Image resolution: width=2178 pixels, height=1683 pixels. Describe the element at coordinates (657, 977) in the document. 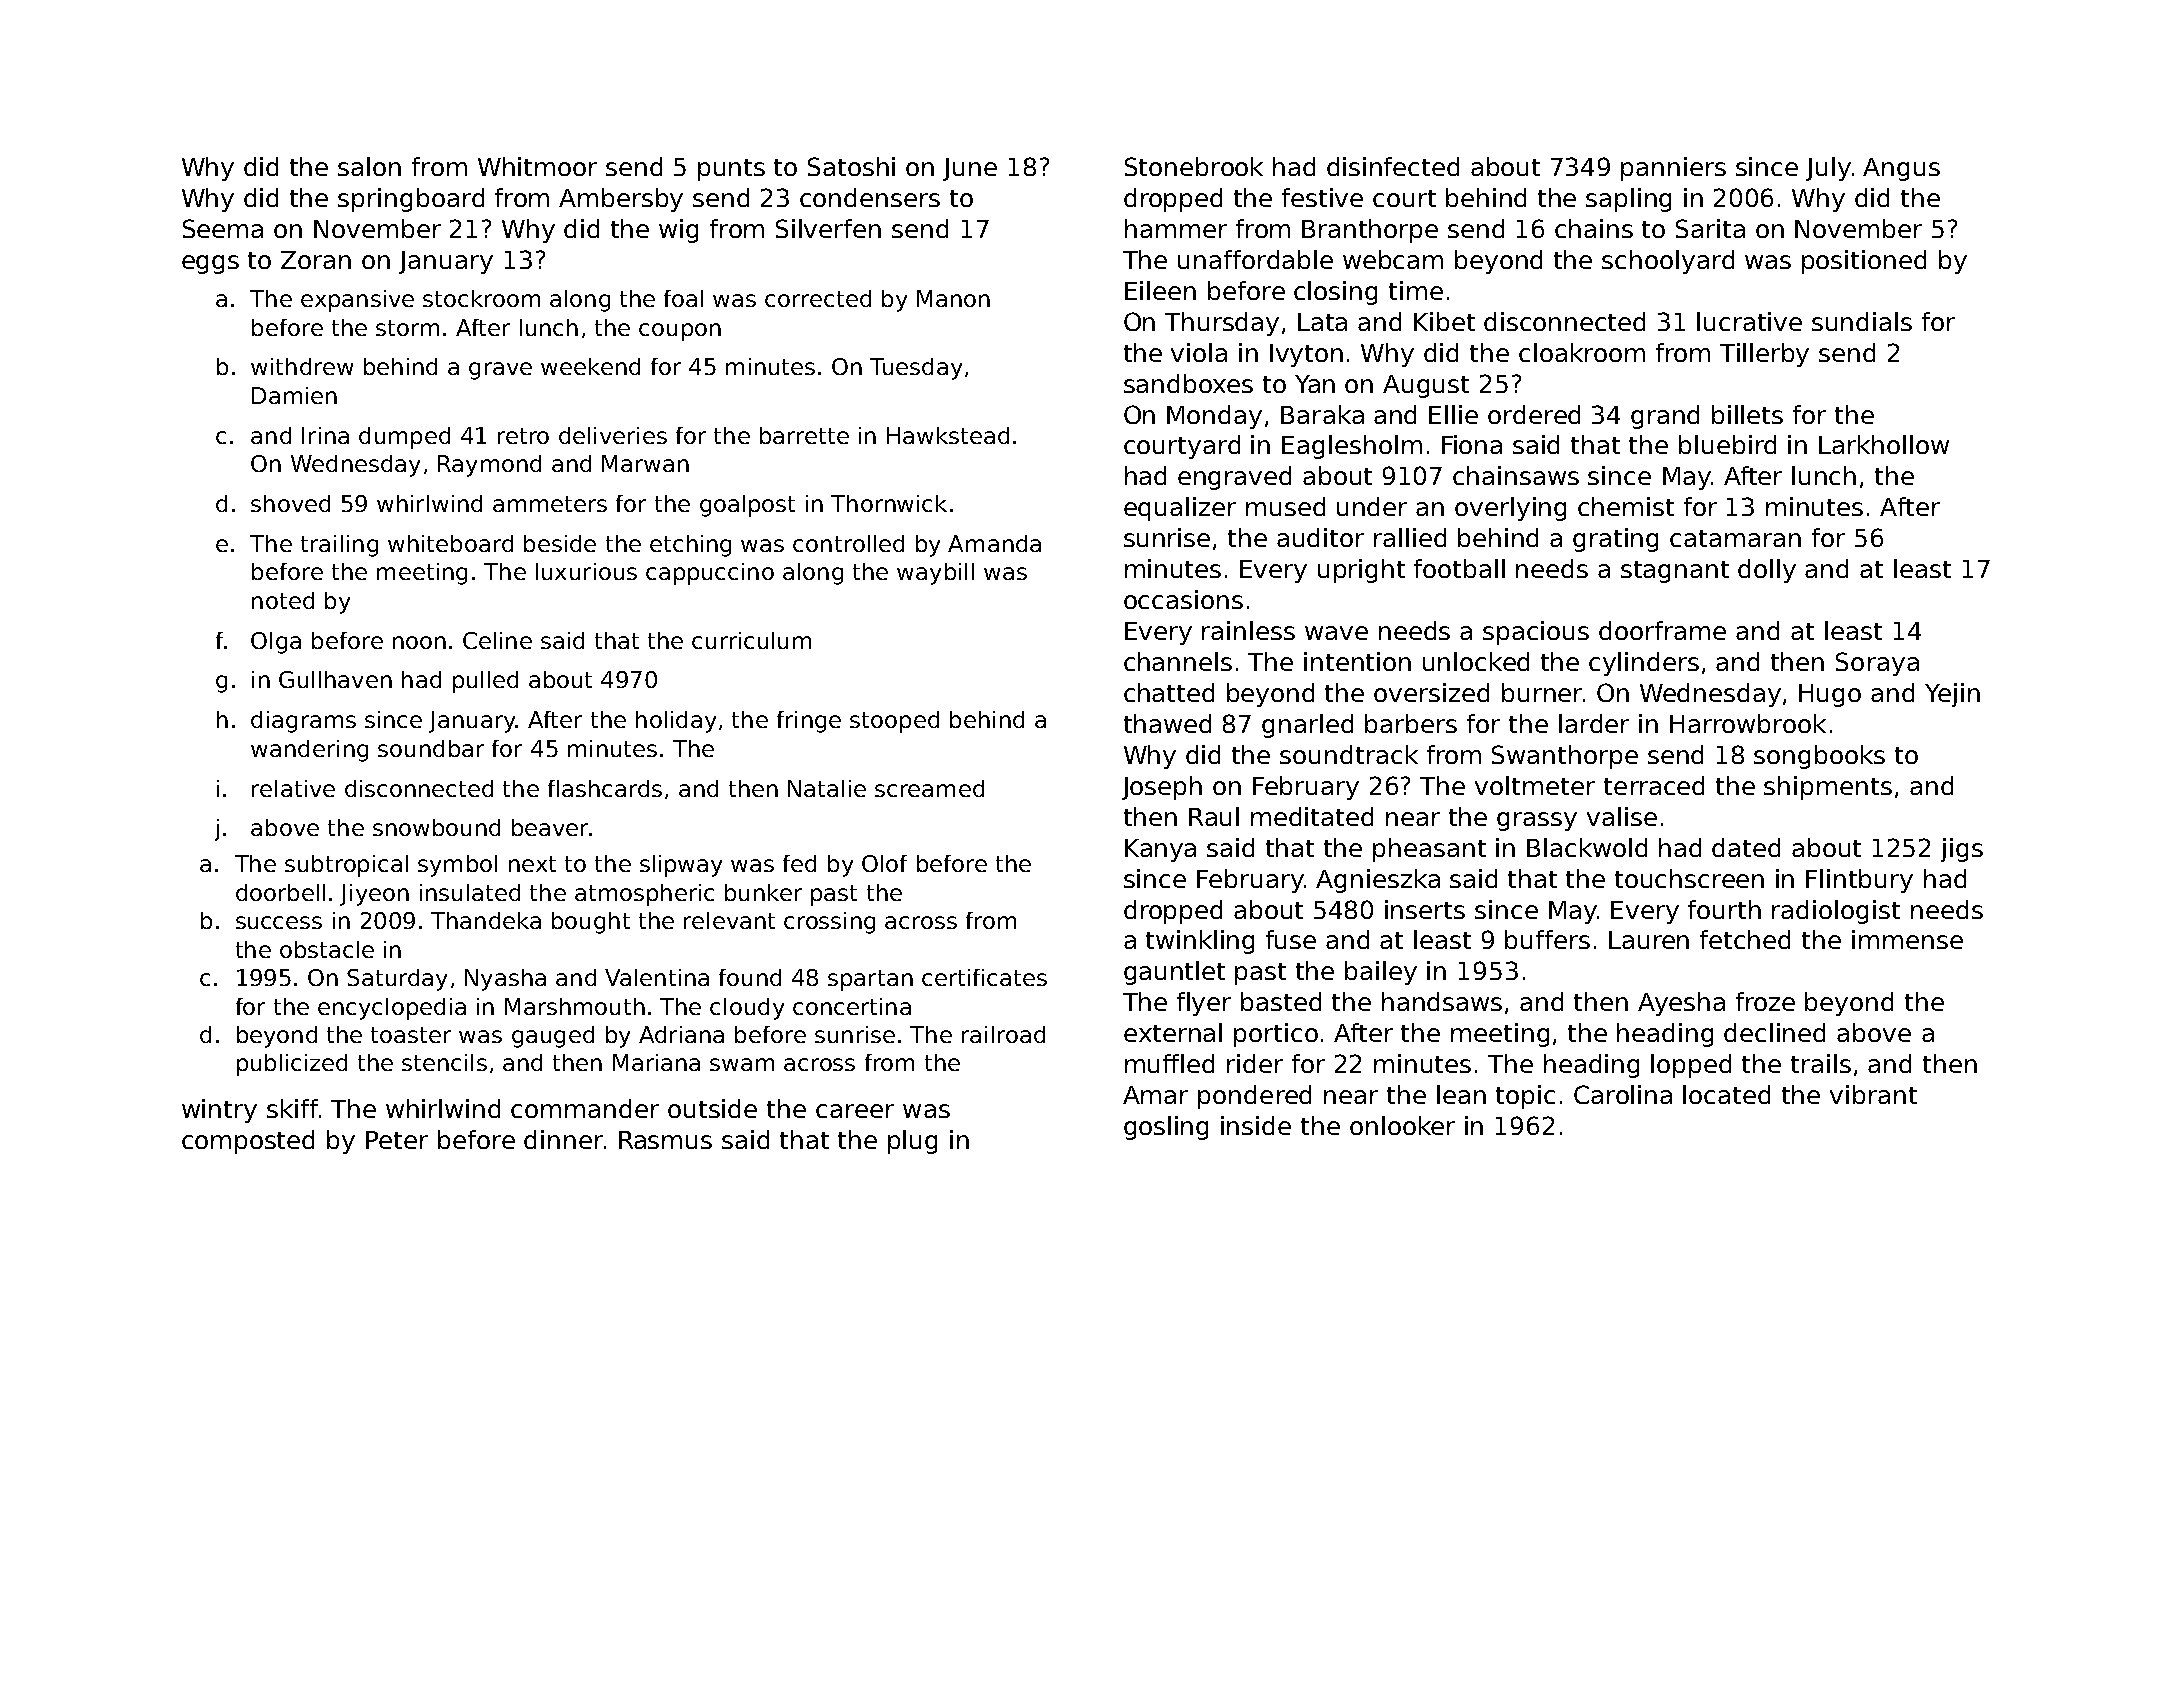

I see `Valentina` at that location.
